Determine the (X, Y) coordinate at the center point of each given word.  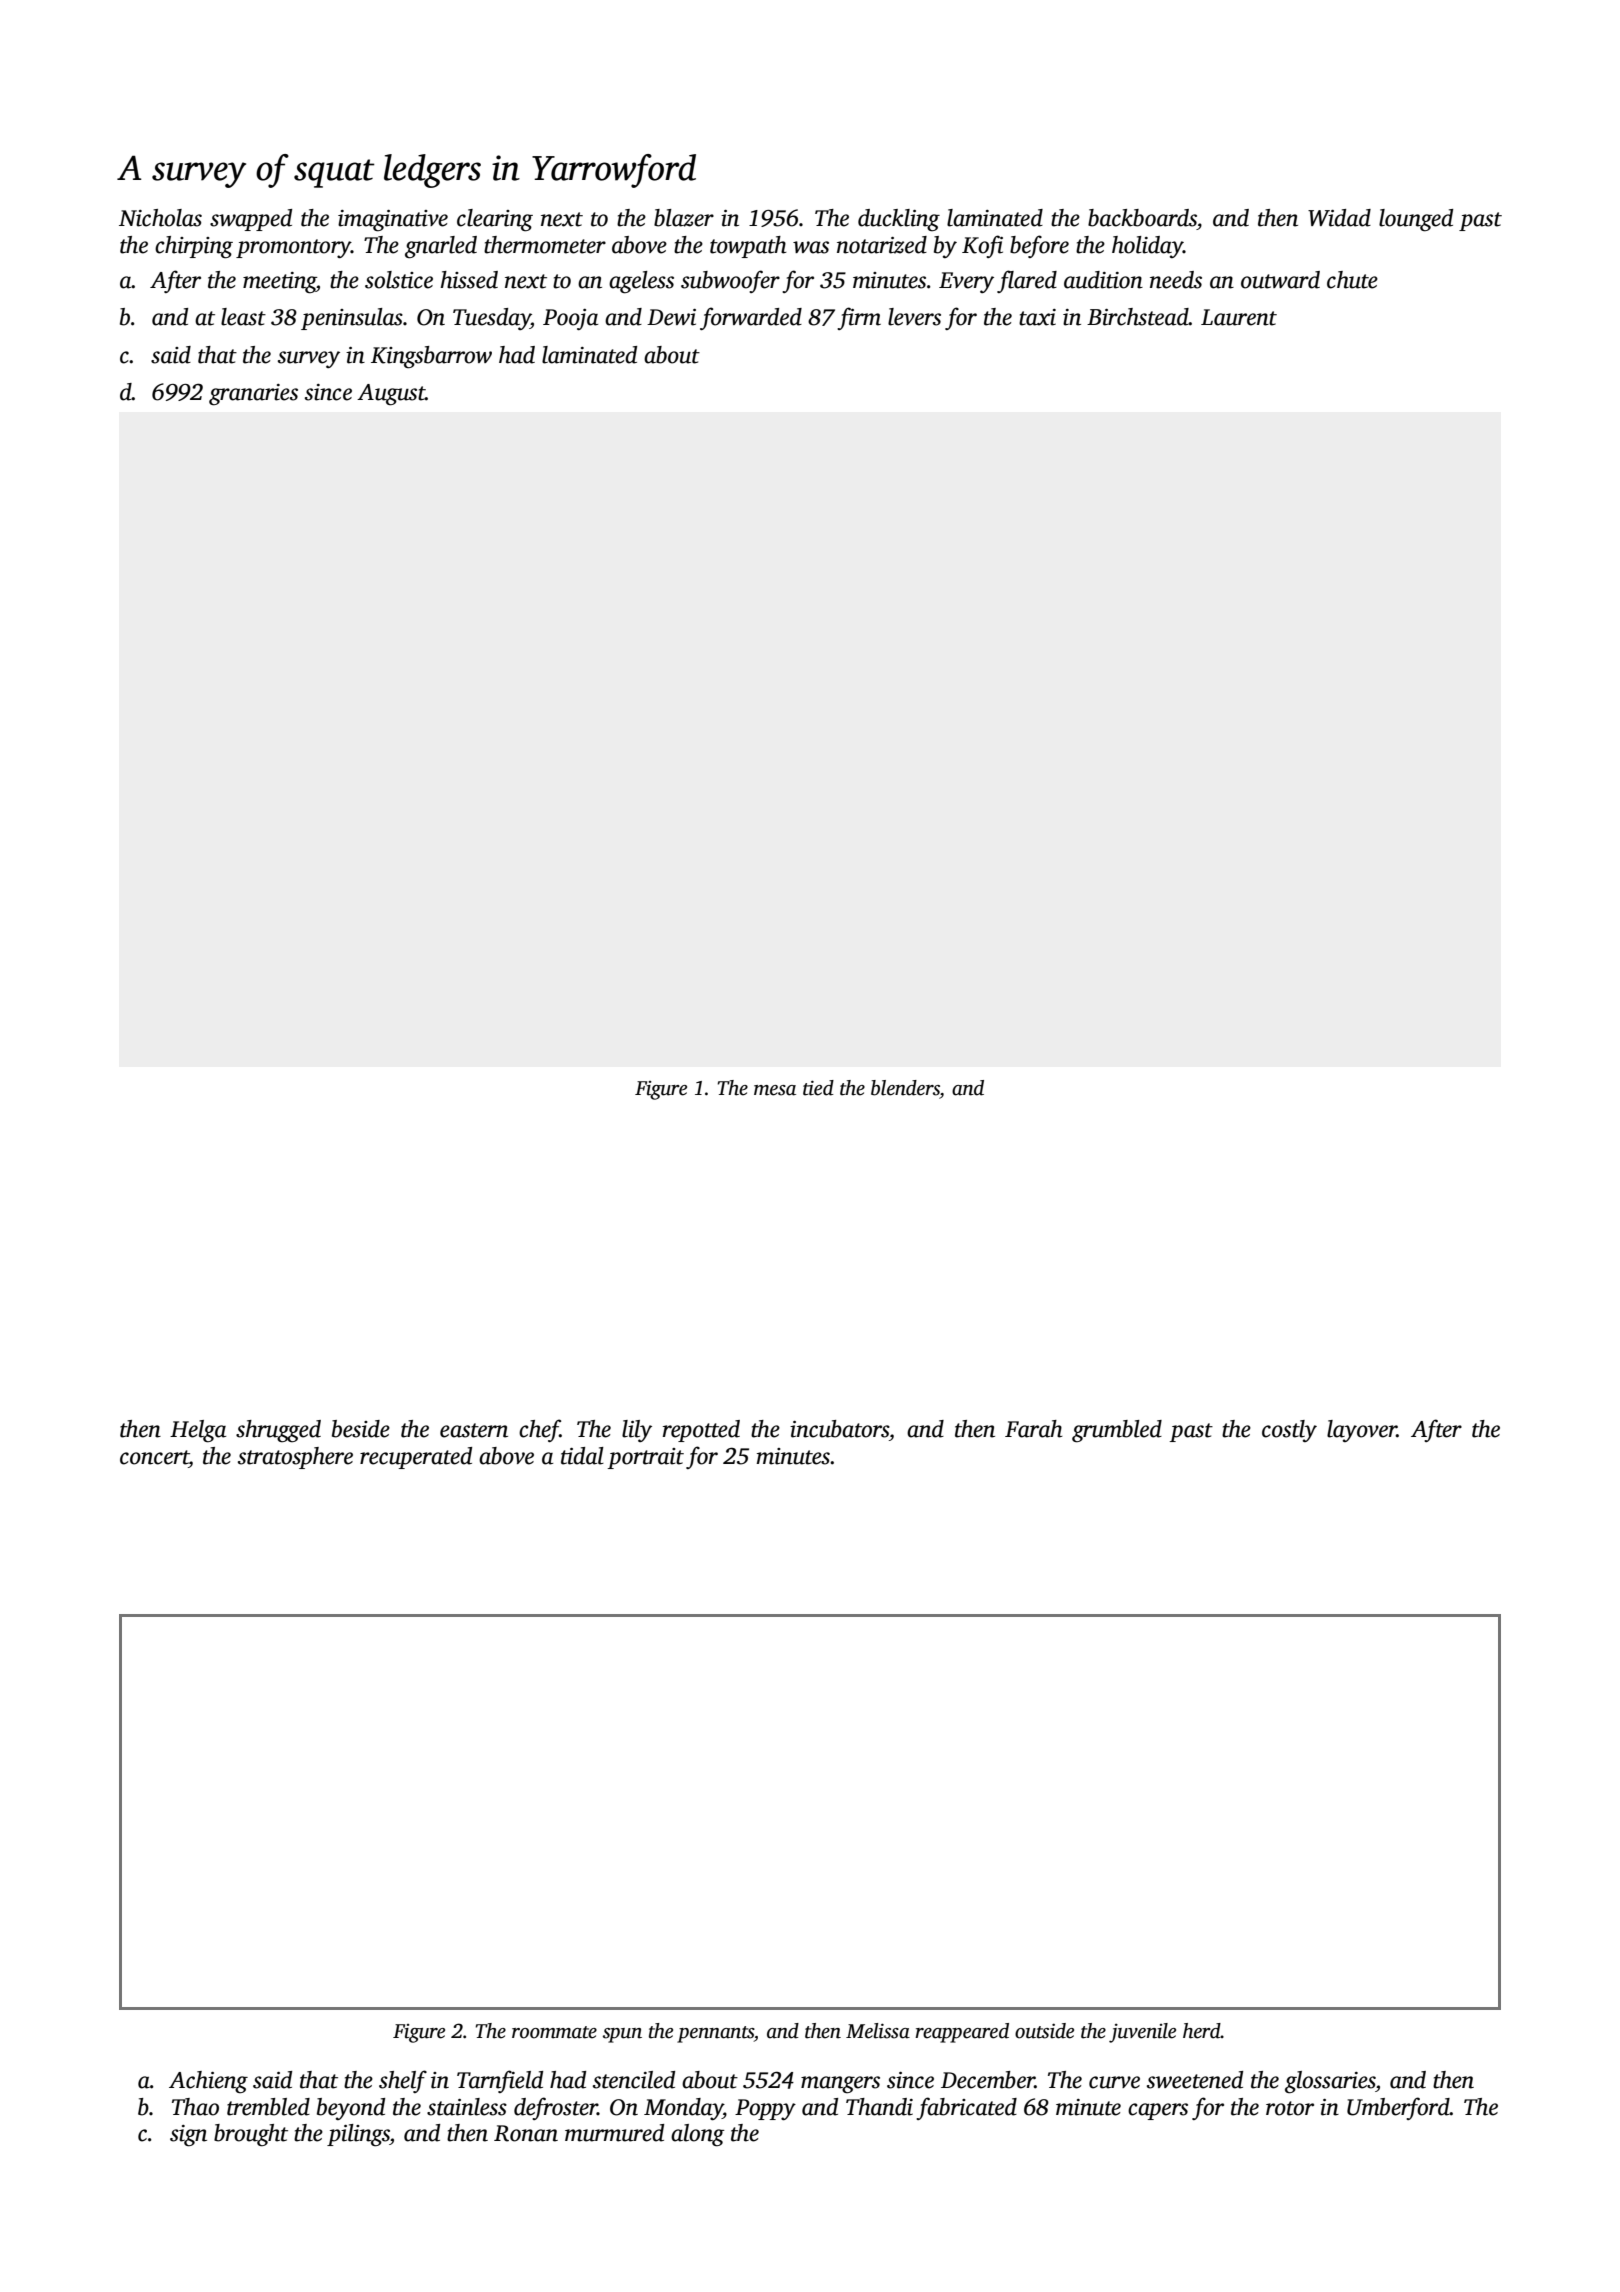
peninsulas (352, 319)
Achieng (208, 2082)
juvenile (1142, 2033)
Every (966, 282)
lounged (1416, 220)
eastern (474, 1430)
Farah (1034, 1429)
